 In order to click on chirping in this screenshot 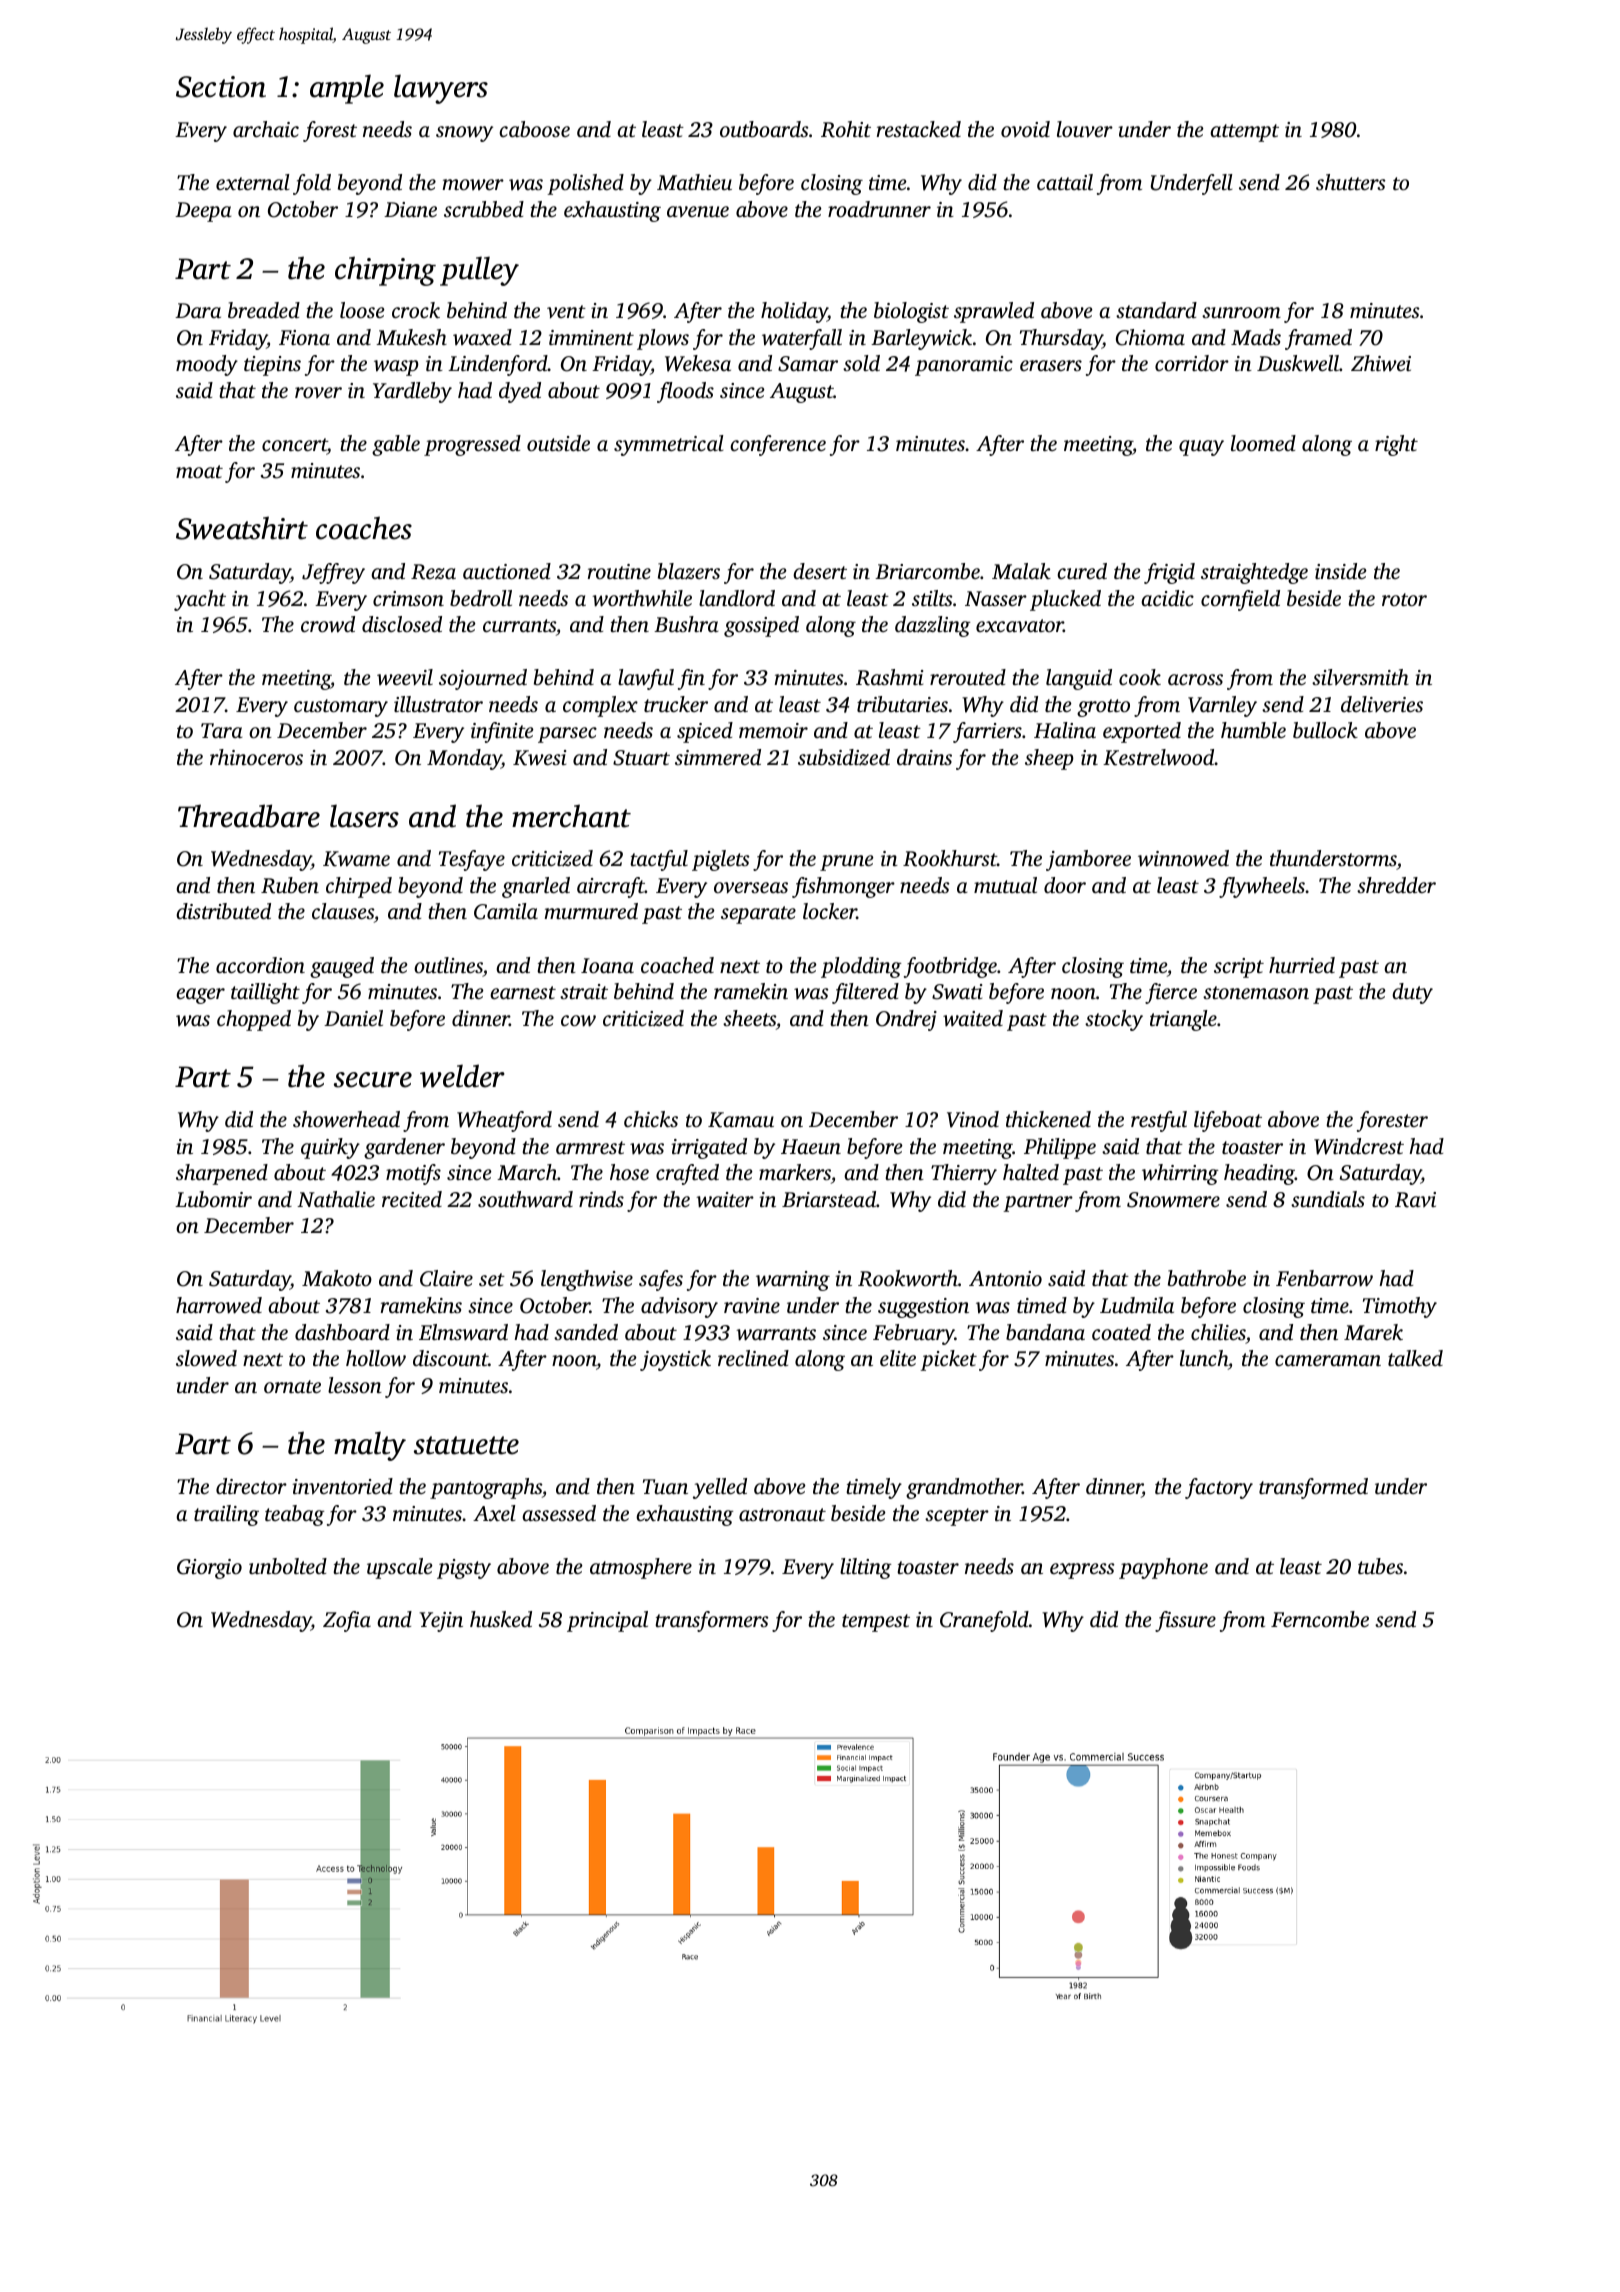, I will do `click(385, 271)`.
